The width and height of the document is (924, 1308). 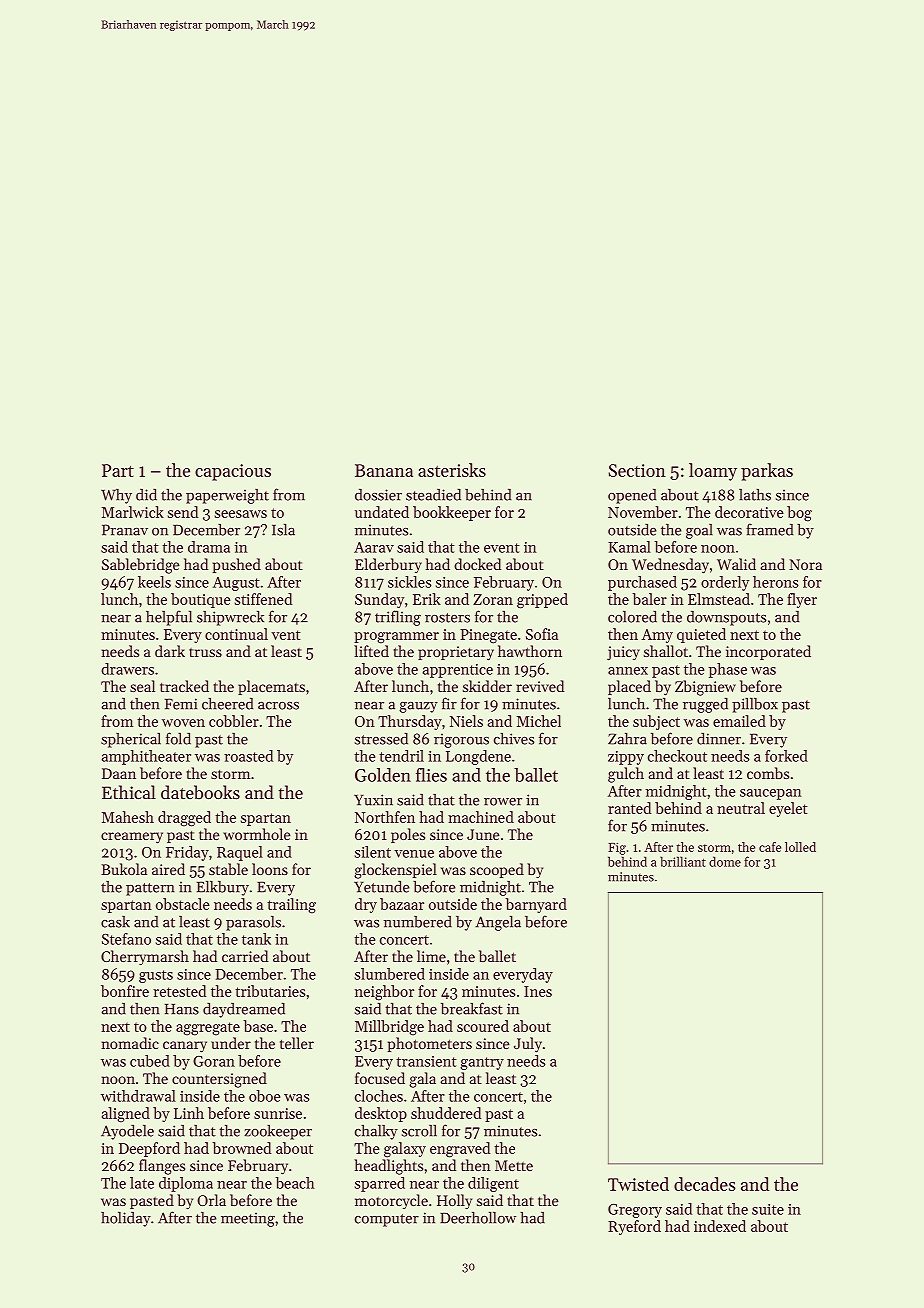 I want to click on countersigned, so click(x=219, y=1080).
